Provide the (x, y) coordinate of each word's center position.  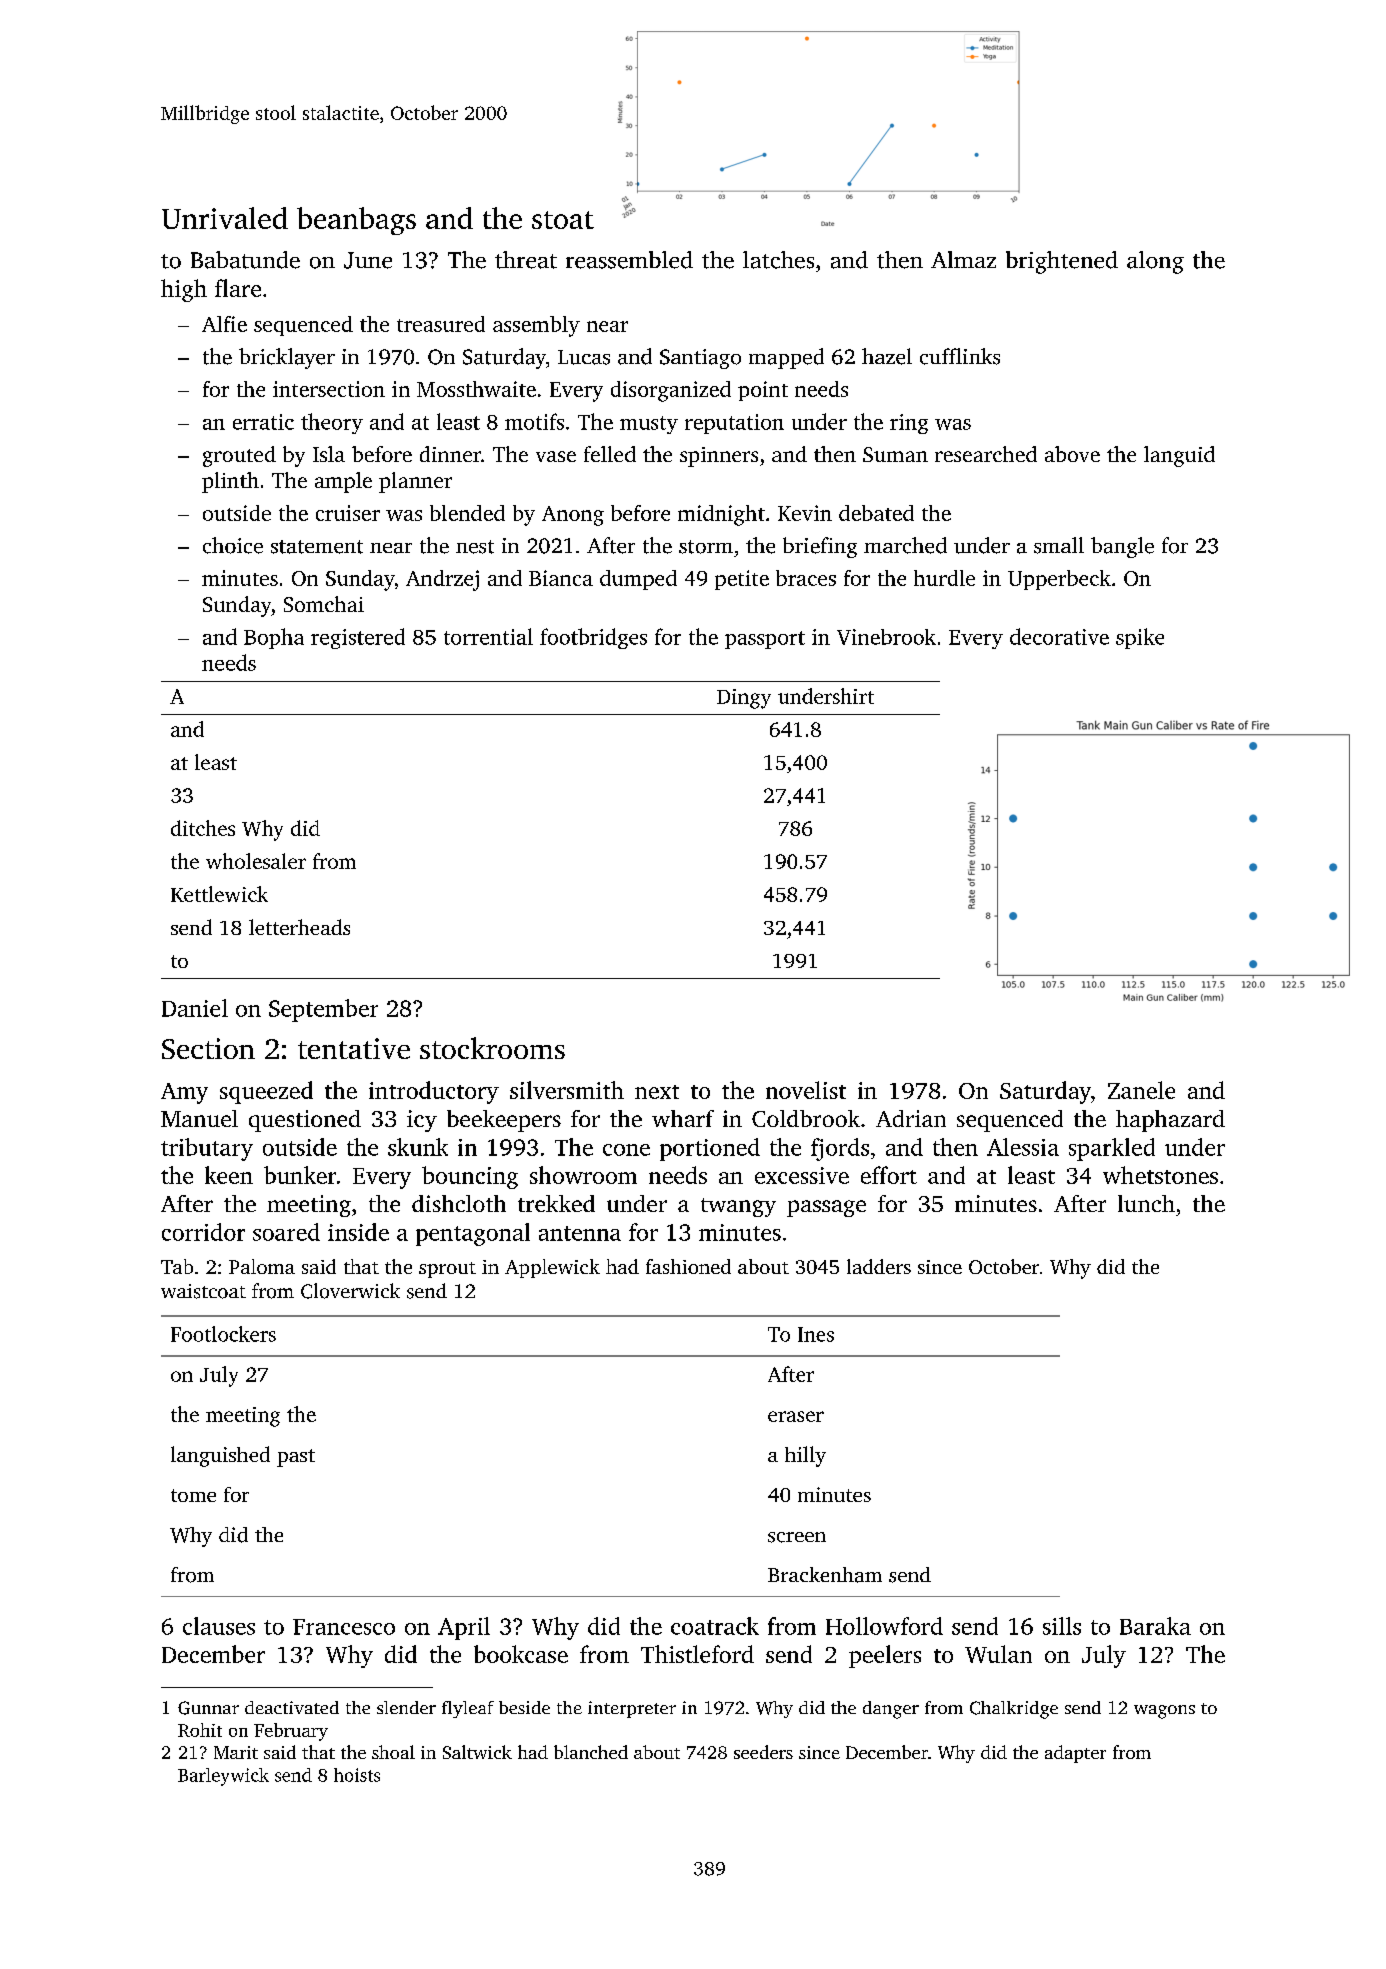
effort (889, 1175)
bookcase (521, 1654)
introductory (434, 1092)
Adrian (911, 1118)
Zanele (1141, 1090)
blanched (591, 1752)
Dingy (744, 699)
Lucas (584, 357)
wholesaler (256, 861)
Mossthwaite (476, 389)
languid (1179, 456)
